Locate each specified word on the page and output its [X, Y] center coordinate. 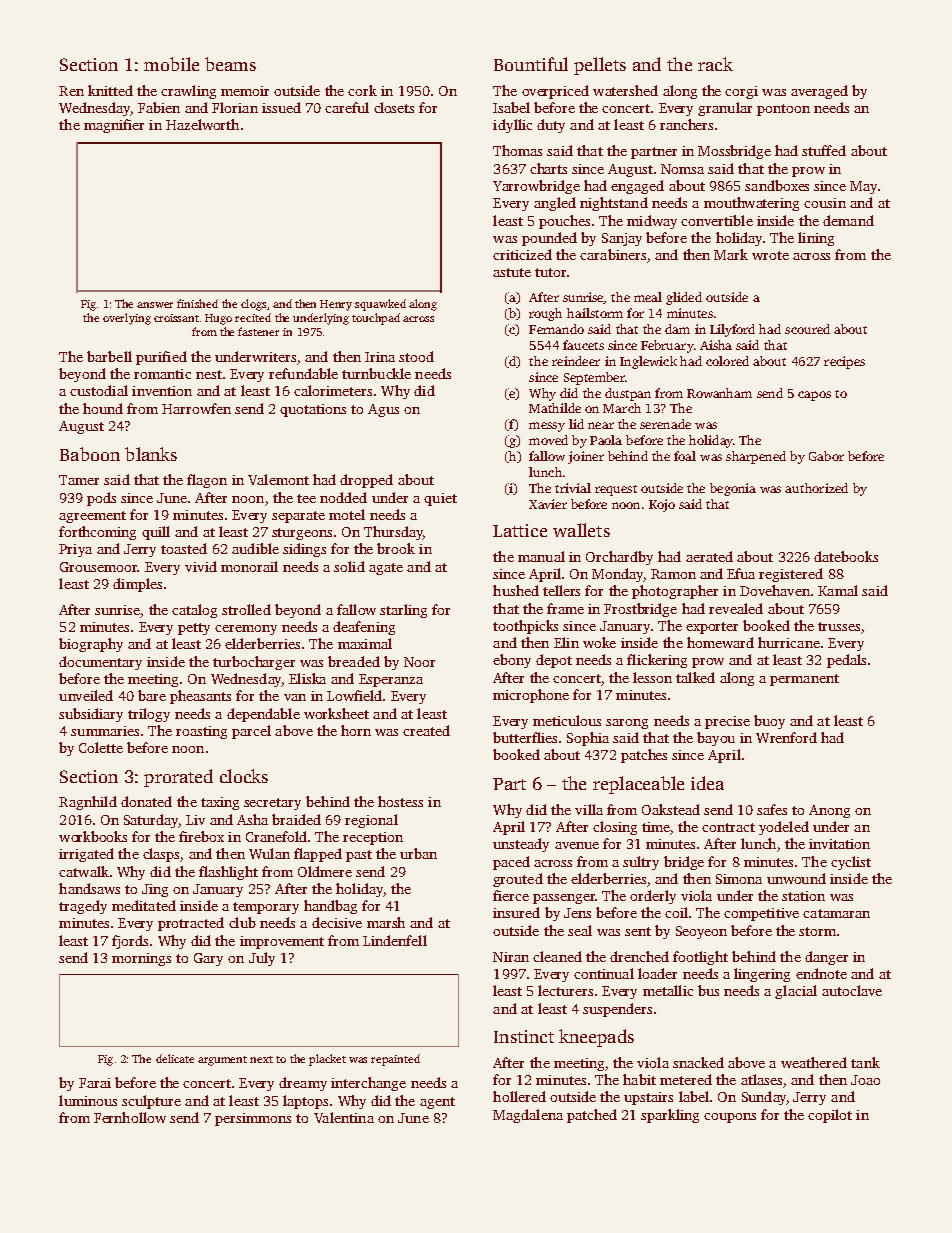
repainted [395, 1060]
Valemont [278, 479]
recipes [844, 362]
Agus [383, 410]
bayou [716, 739]
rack [715, 64]
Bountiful [531, 64]
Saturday [151, 821]
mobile [171, 64]
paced [511, 863]
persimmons [253, 1119]
